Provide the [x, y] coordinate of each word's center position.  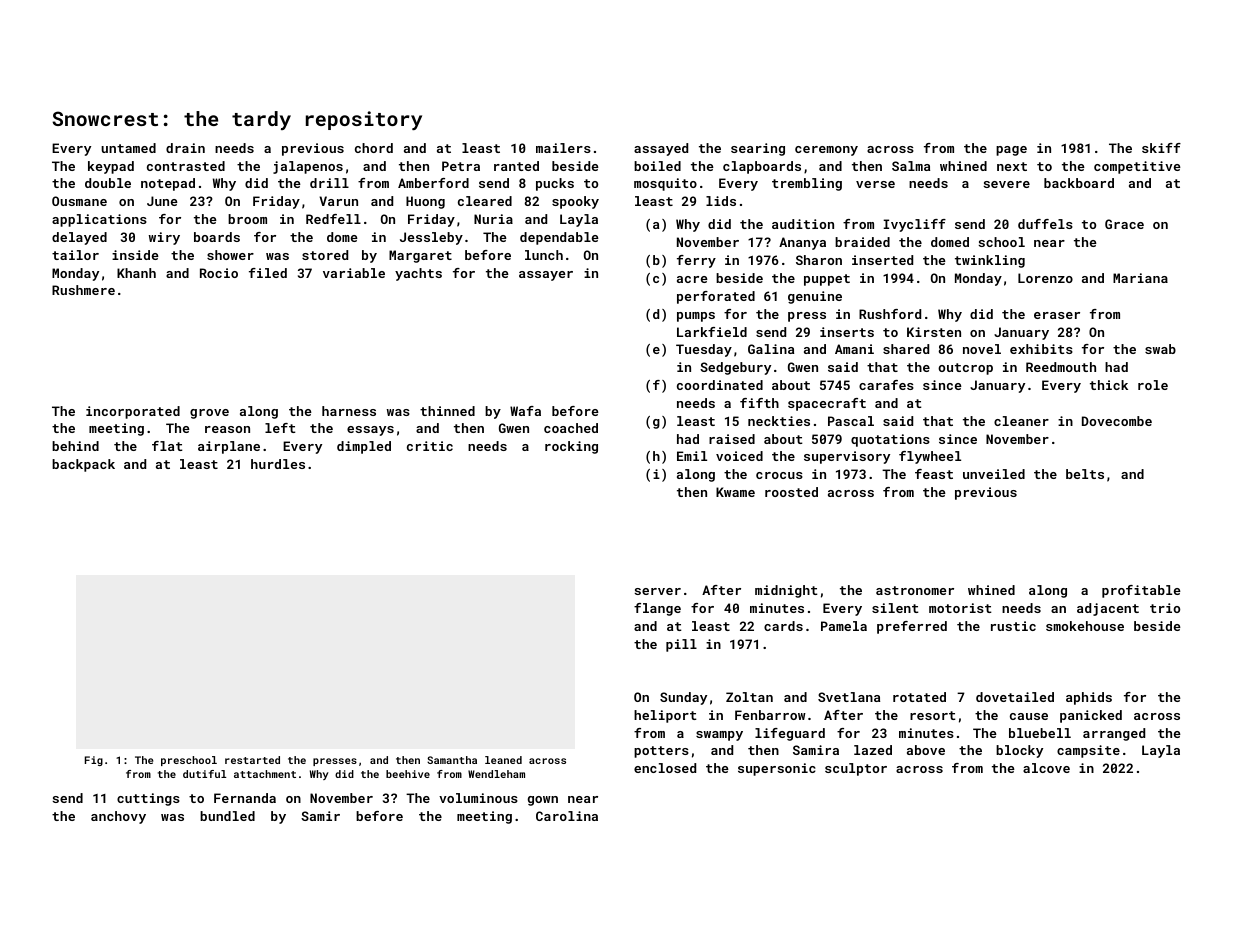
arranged [1114, 734]
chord [374, 148]
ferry [696, 261]
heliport [665, 716]
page [1011, 151]
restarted [252, 760]
